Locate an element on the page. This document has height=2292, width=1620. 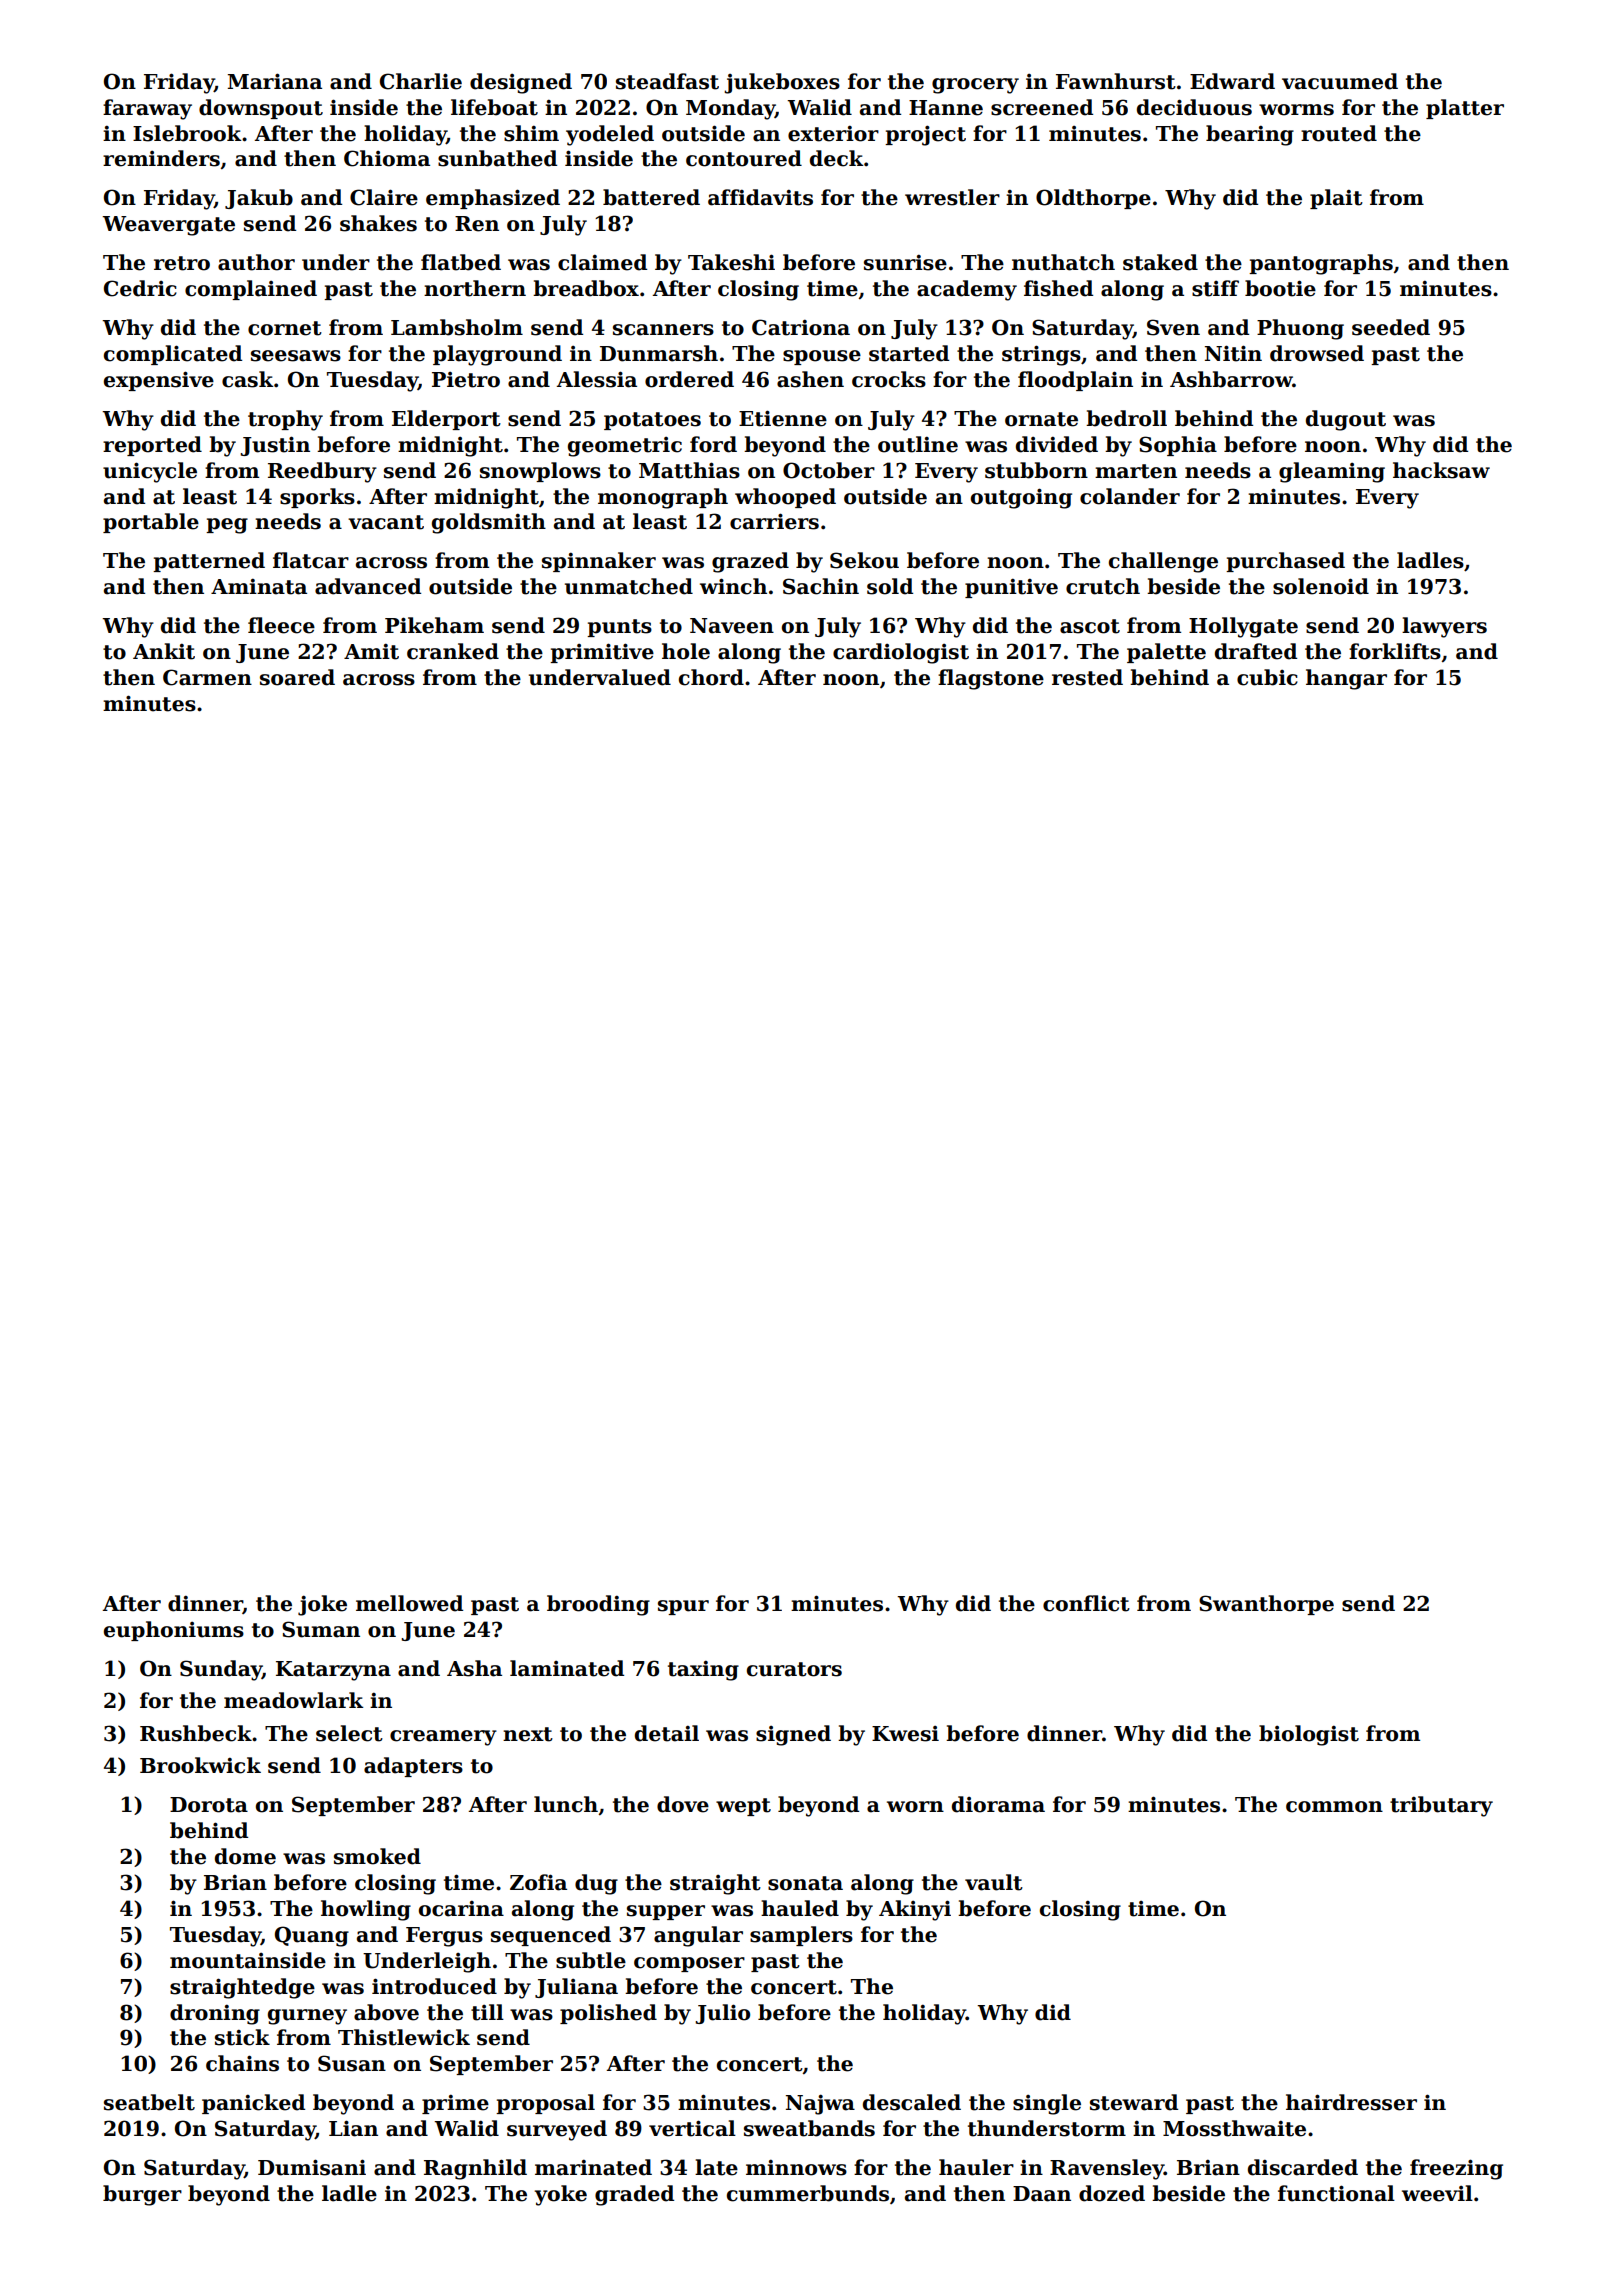
Mariana is located at coordinates (275, 81).
